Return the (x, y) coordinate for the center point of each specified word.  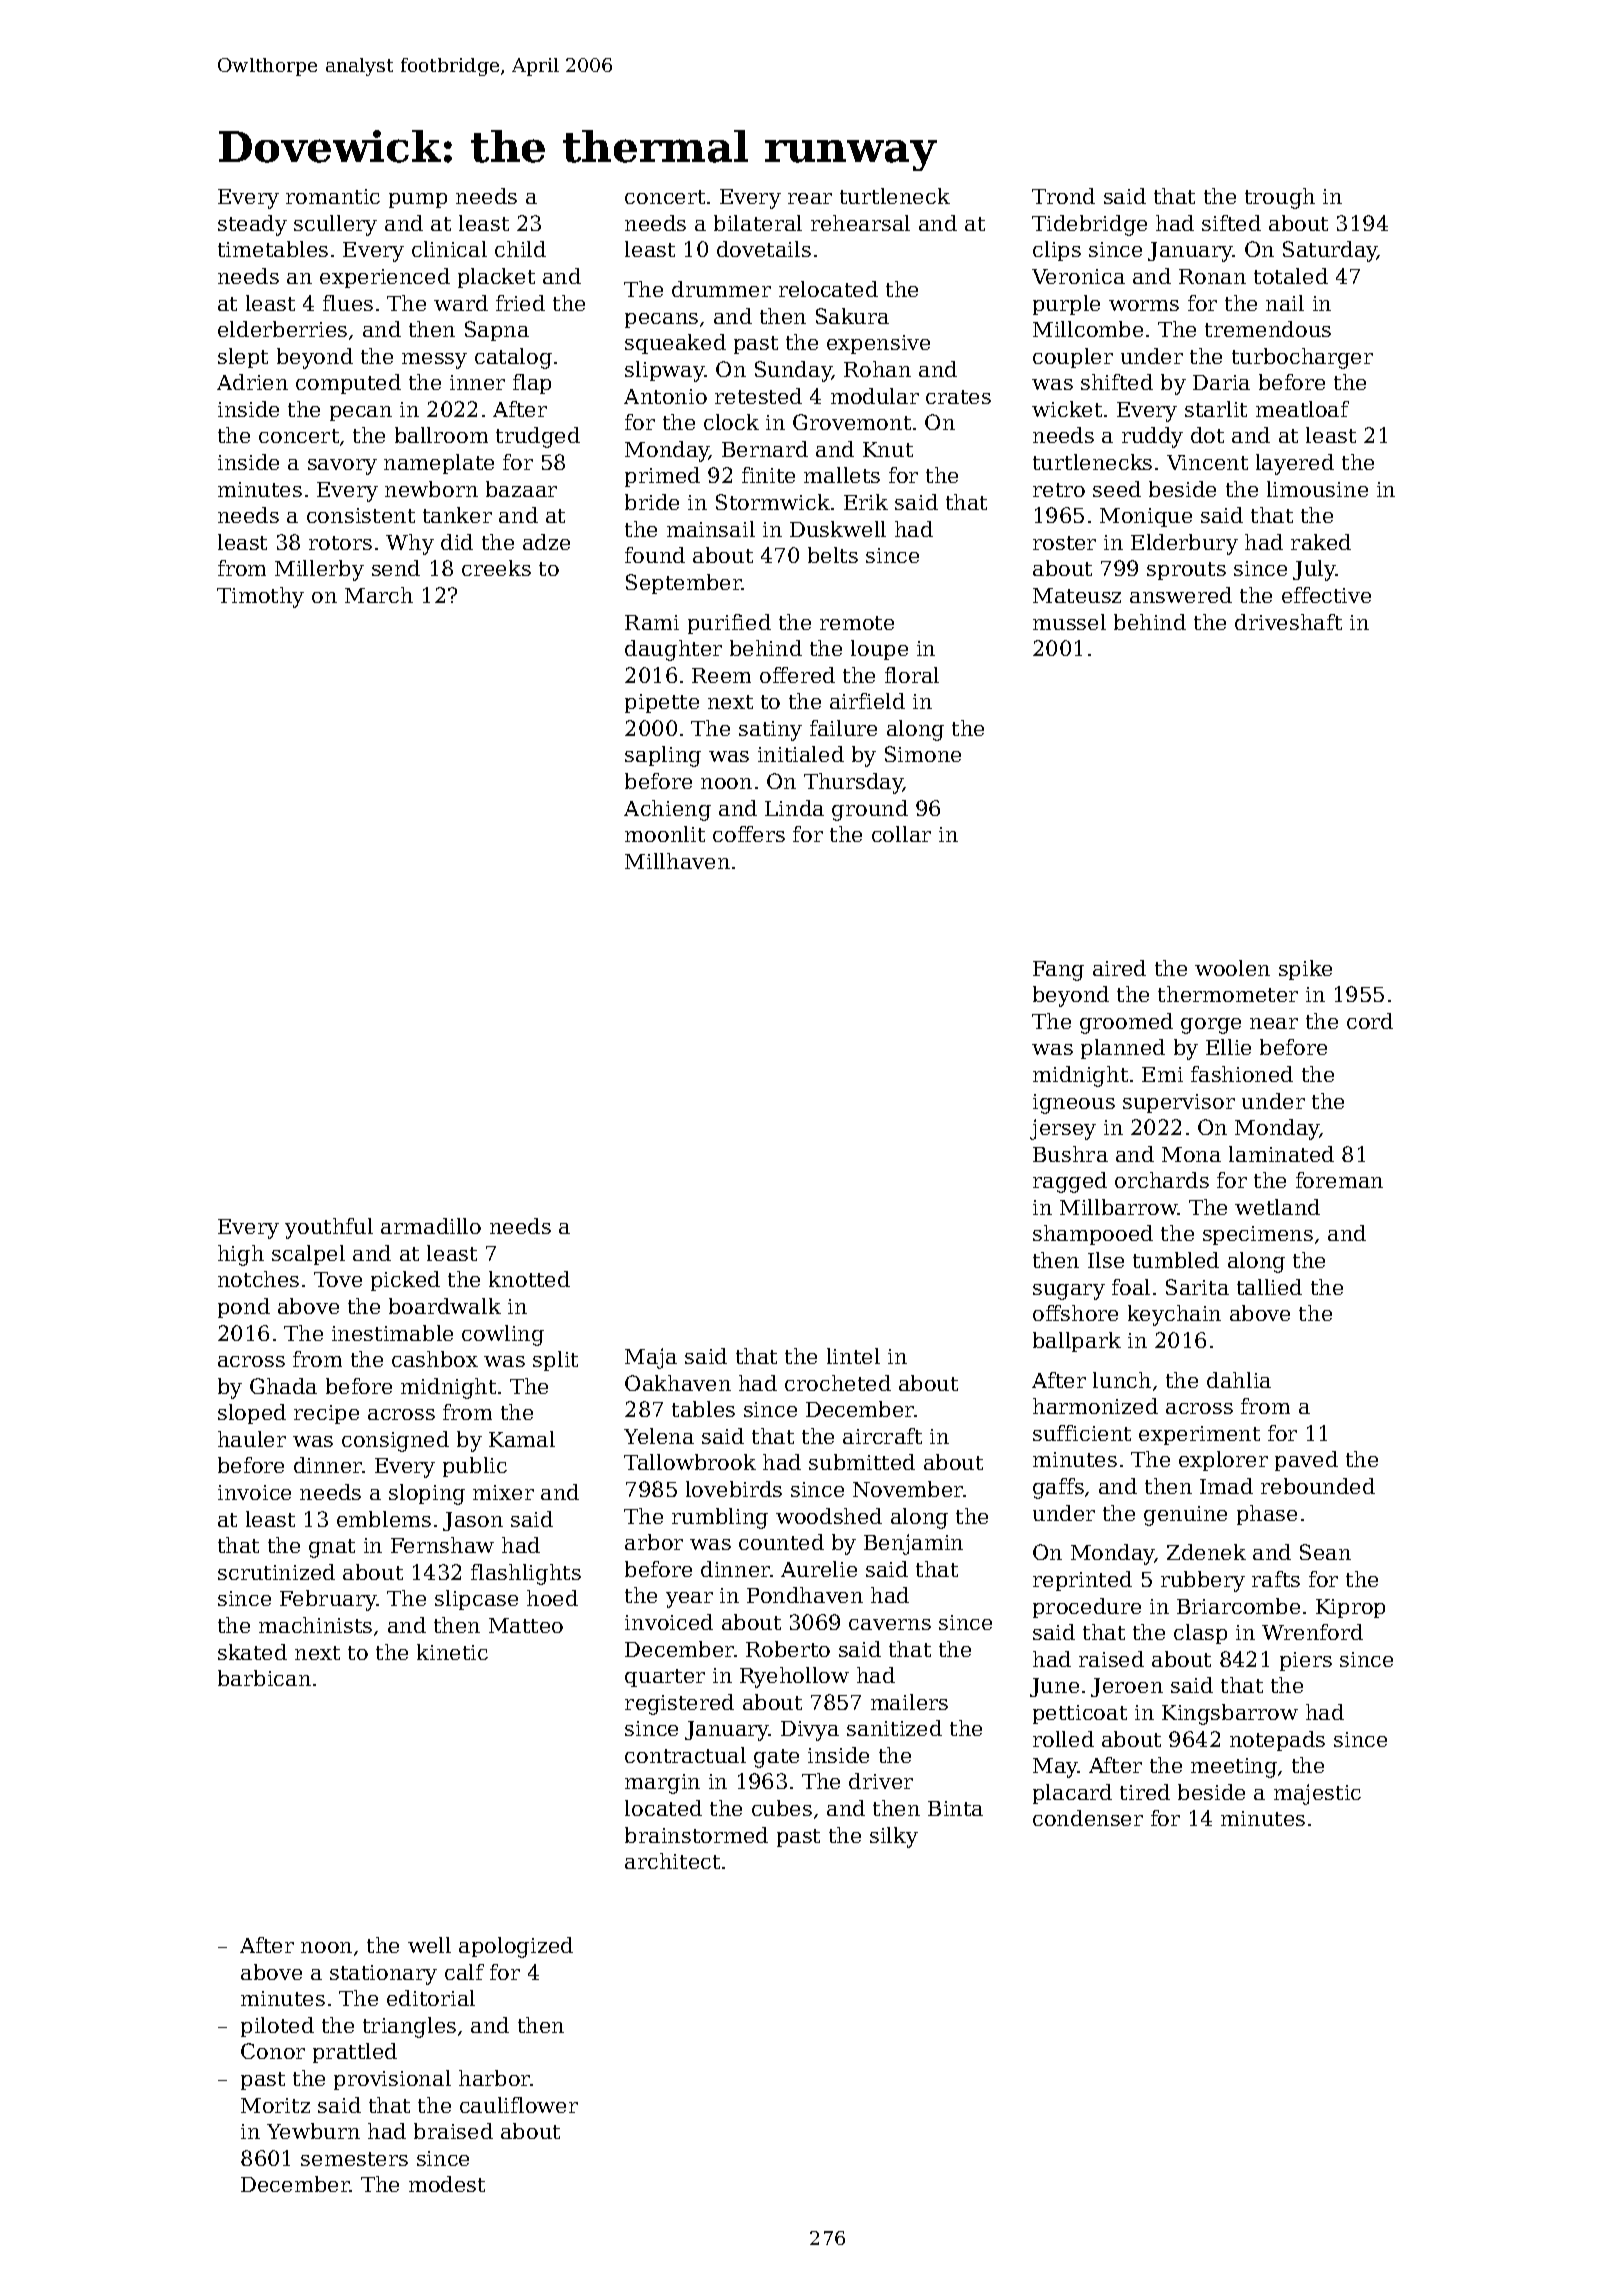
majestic (1317, 1794)
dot (1207, 435)
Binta (955, 1808)
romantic (333, 196)
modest (447, 2184)
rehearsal (860, 223)
